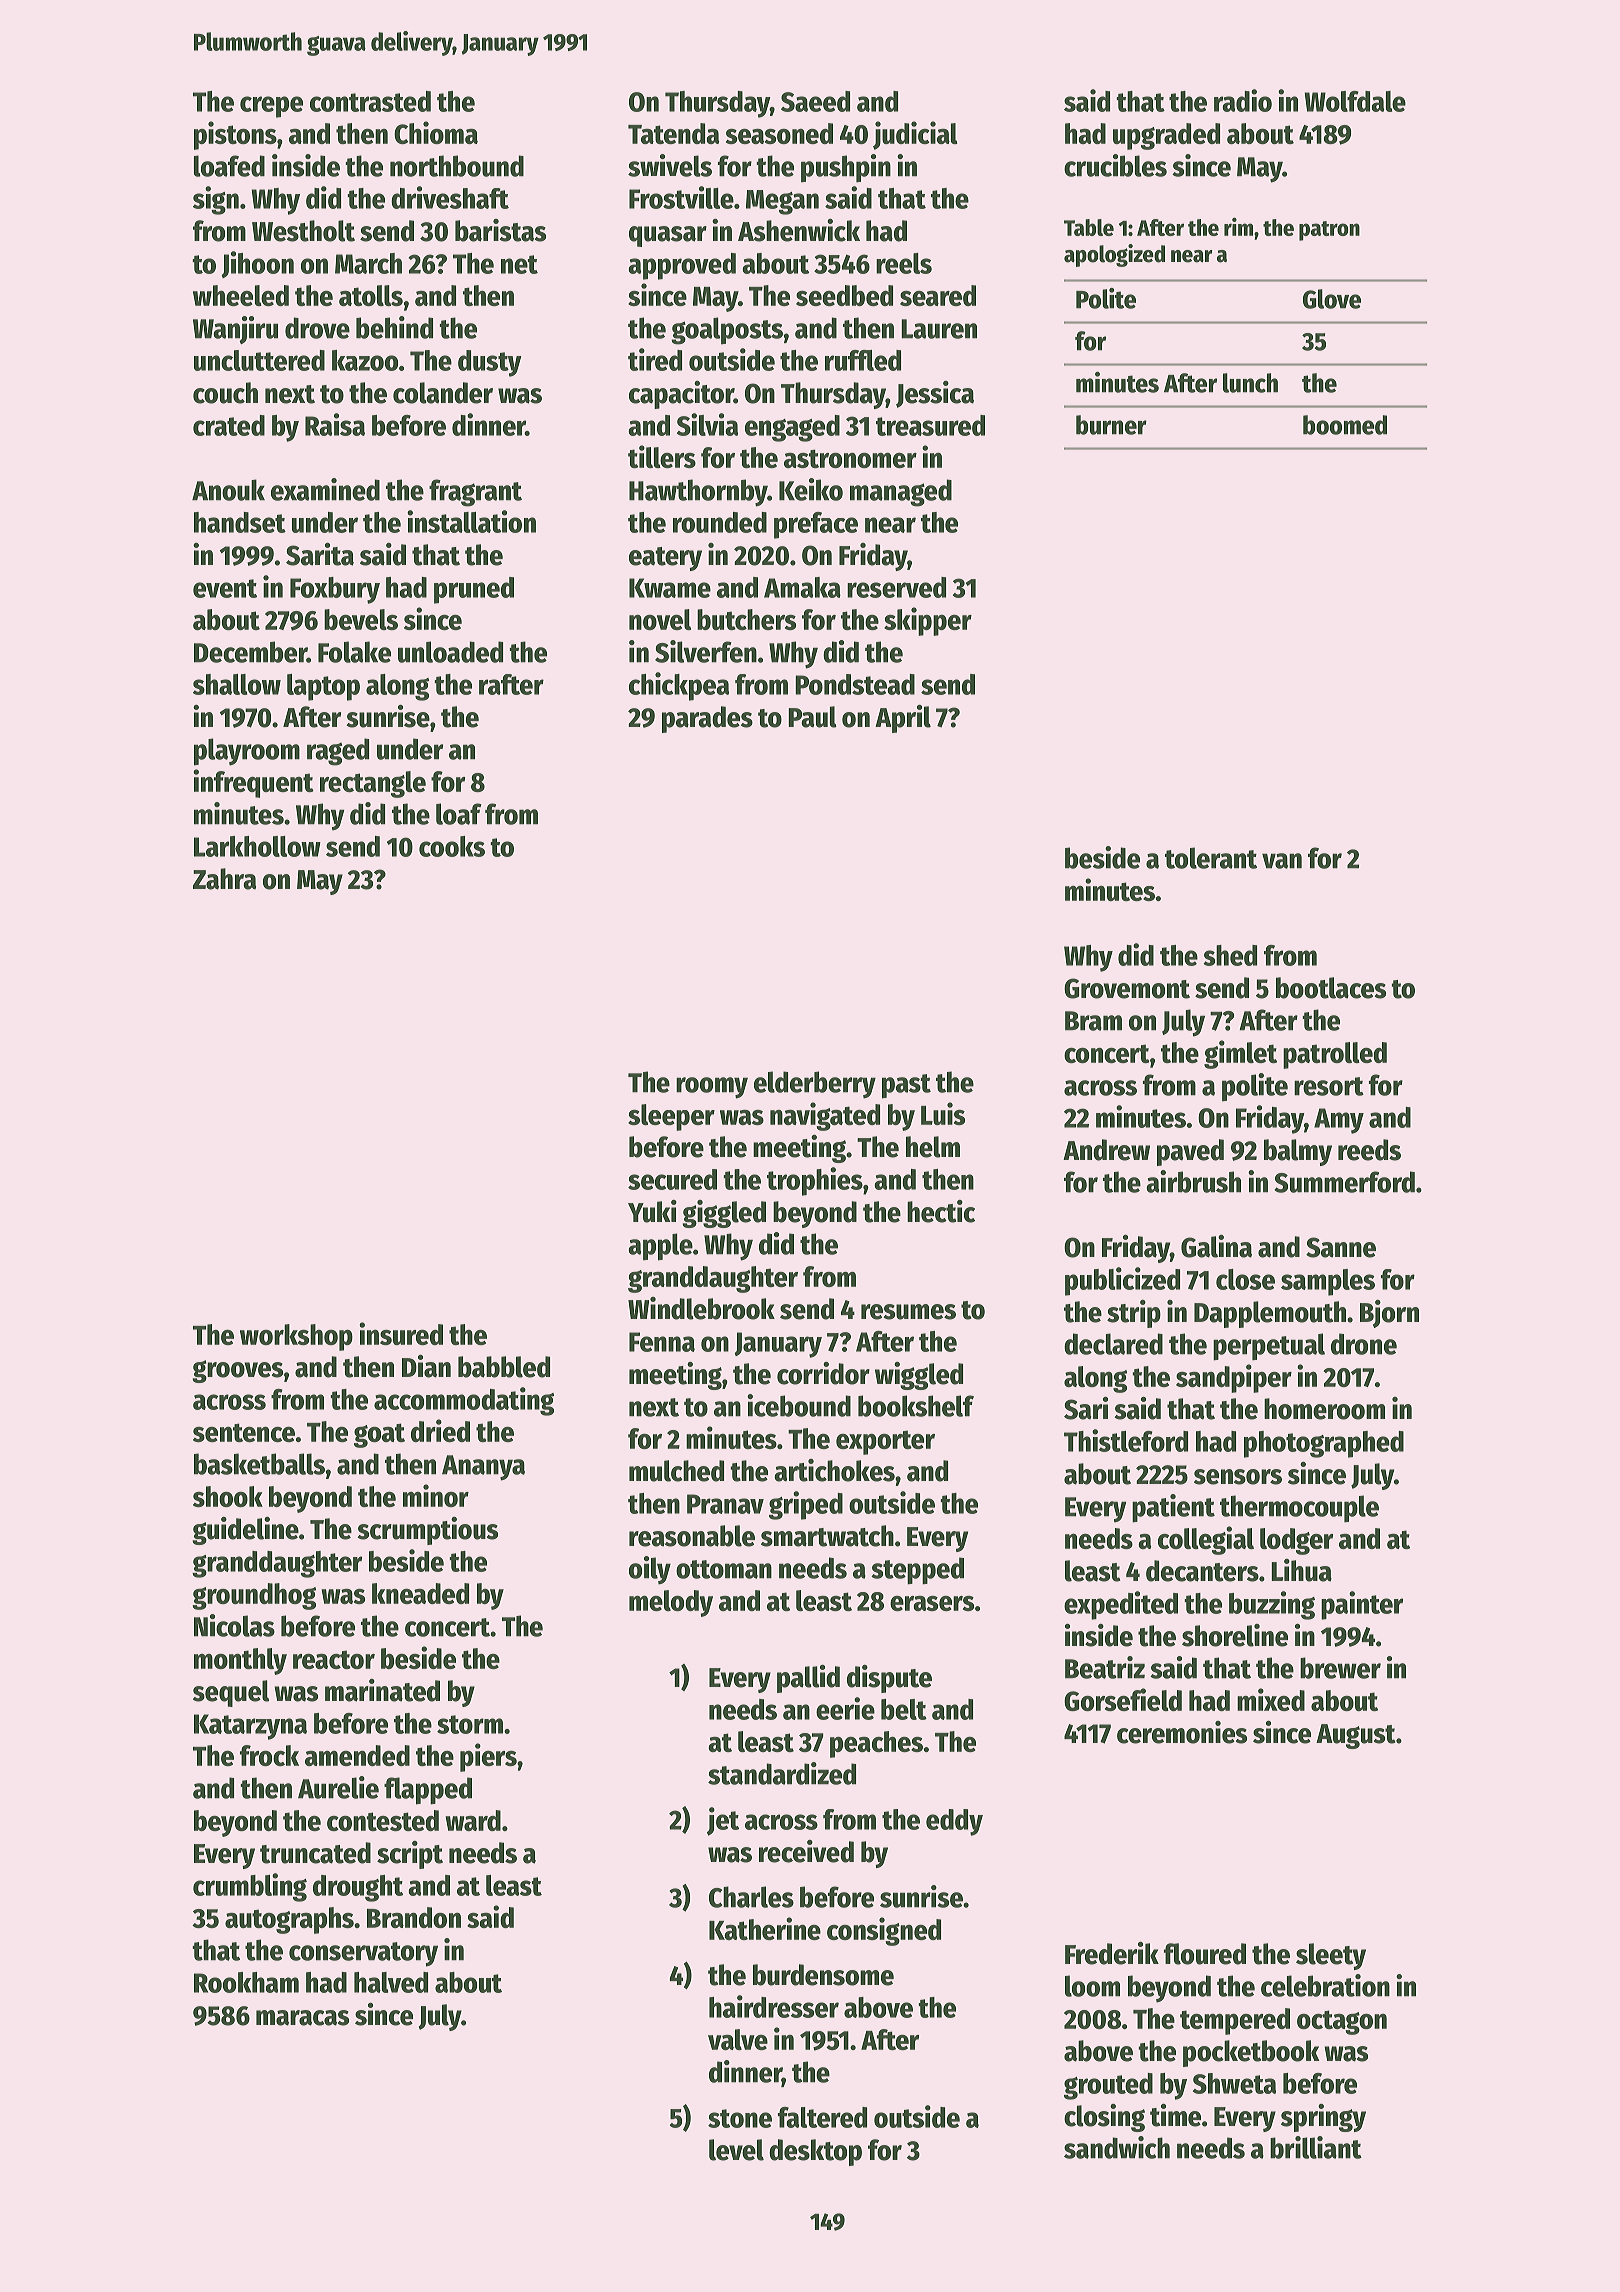 This screenshot has width=1620, height=2292. What do you see at coordinates (1113, 1344) in the screenshot?
I see `declared` at bounding box center [1113, 1344].
